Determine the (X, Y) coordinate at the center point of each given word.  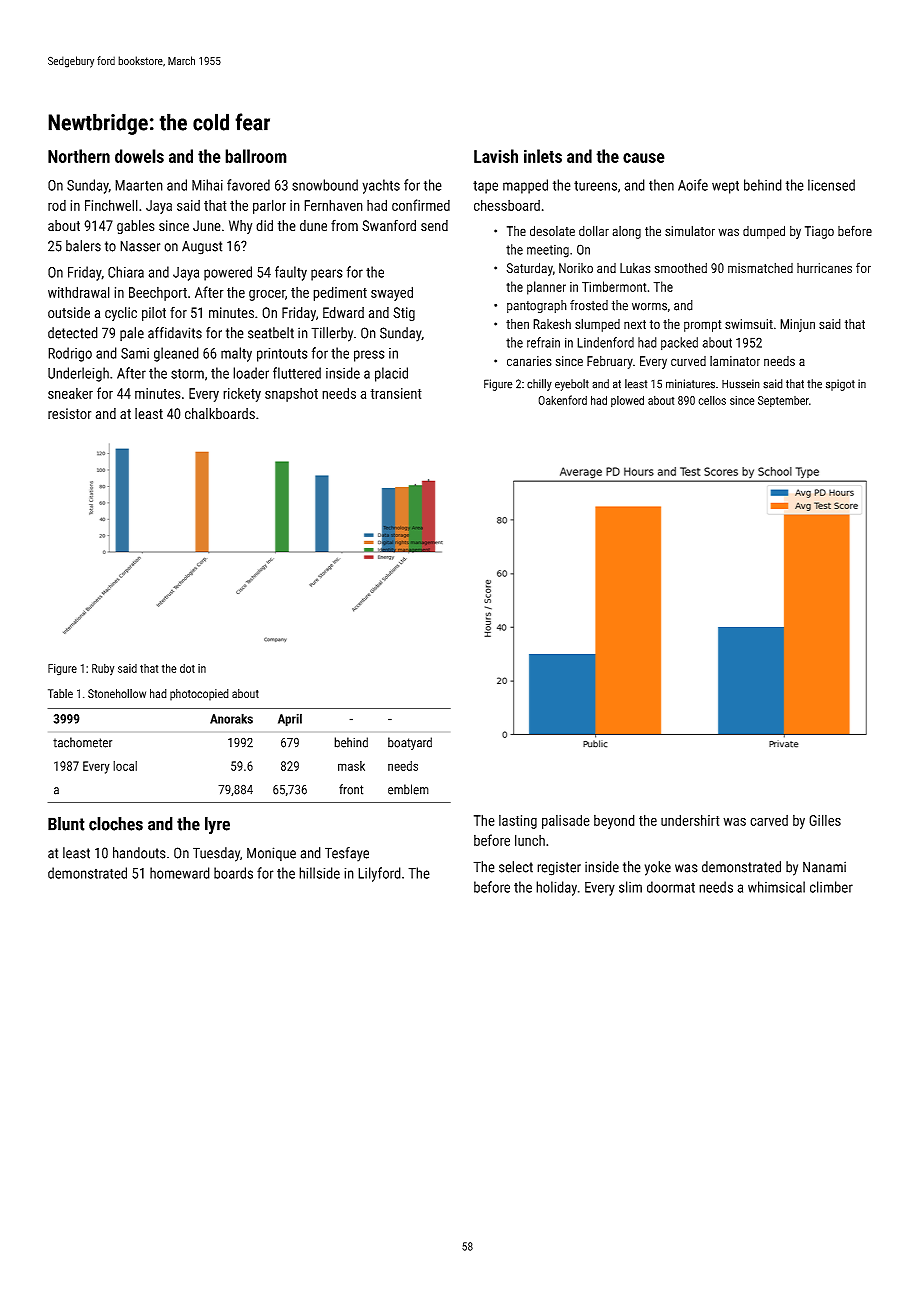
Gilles (825, 820)
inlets (543, 156)
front (351, 789)
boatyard (410, 743)
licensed (831, 185)
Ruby (103, 670)
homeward (180, 873)
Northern (79, 156)
